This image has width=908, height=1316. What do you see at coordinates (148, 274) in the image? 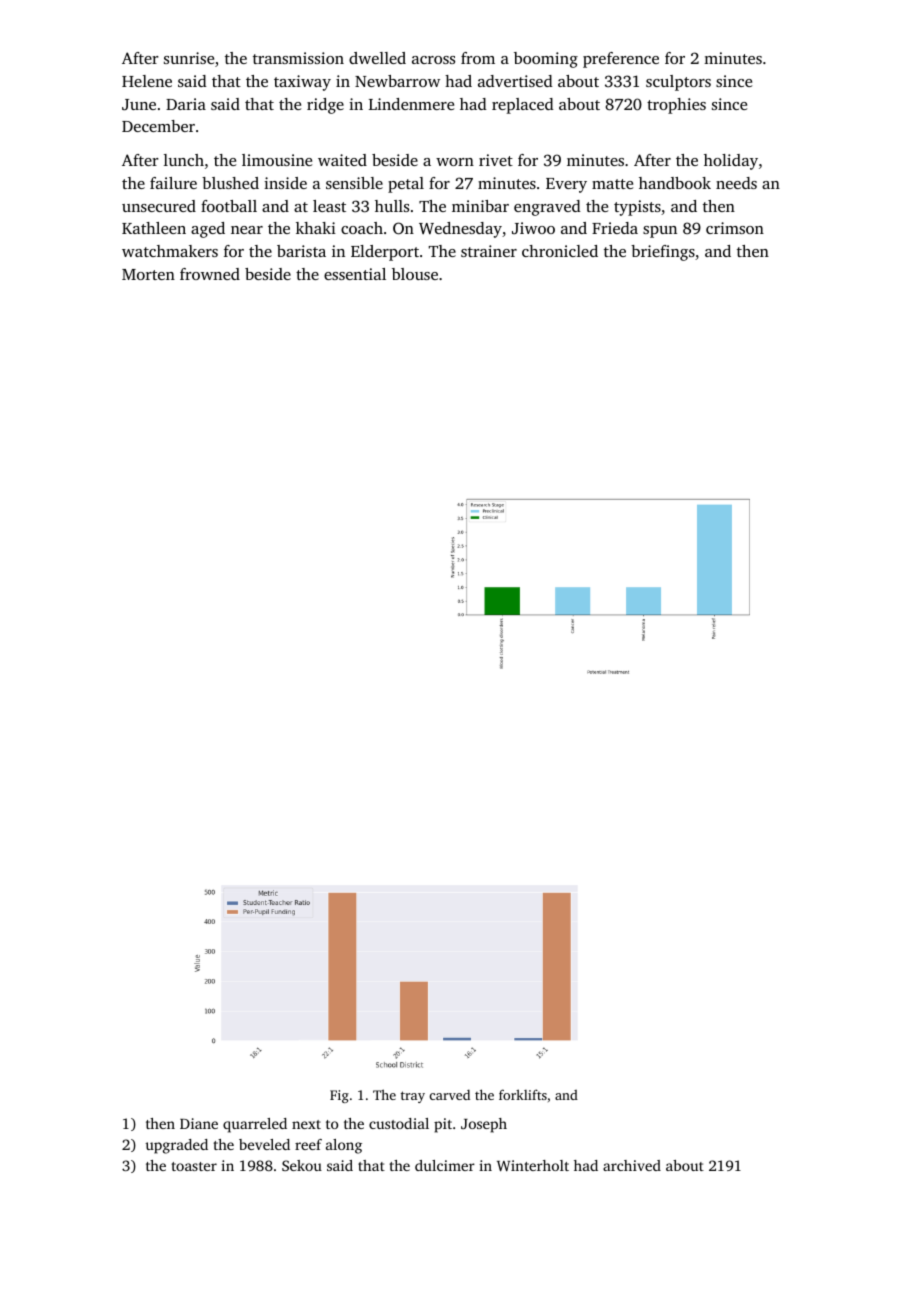
I see `Morten` at bounding box center [148, 274].
